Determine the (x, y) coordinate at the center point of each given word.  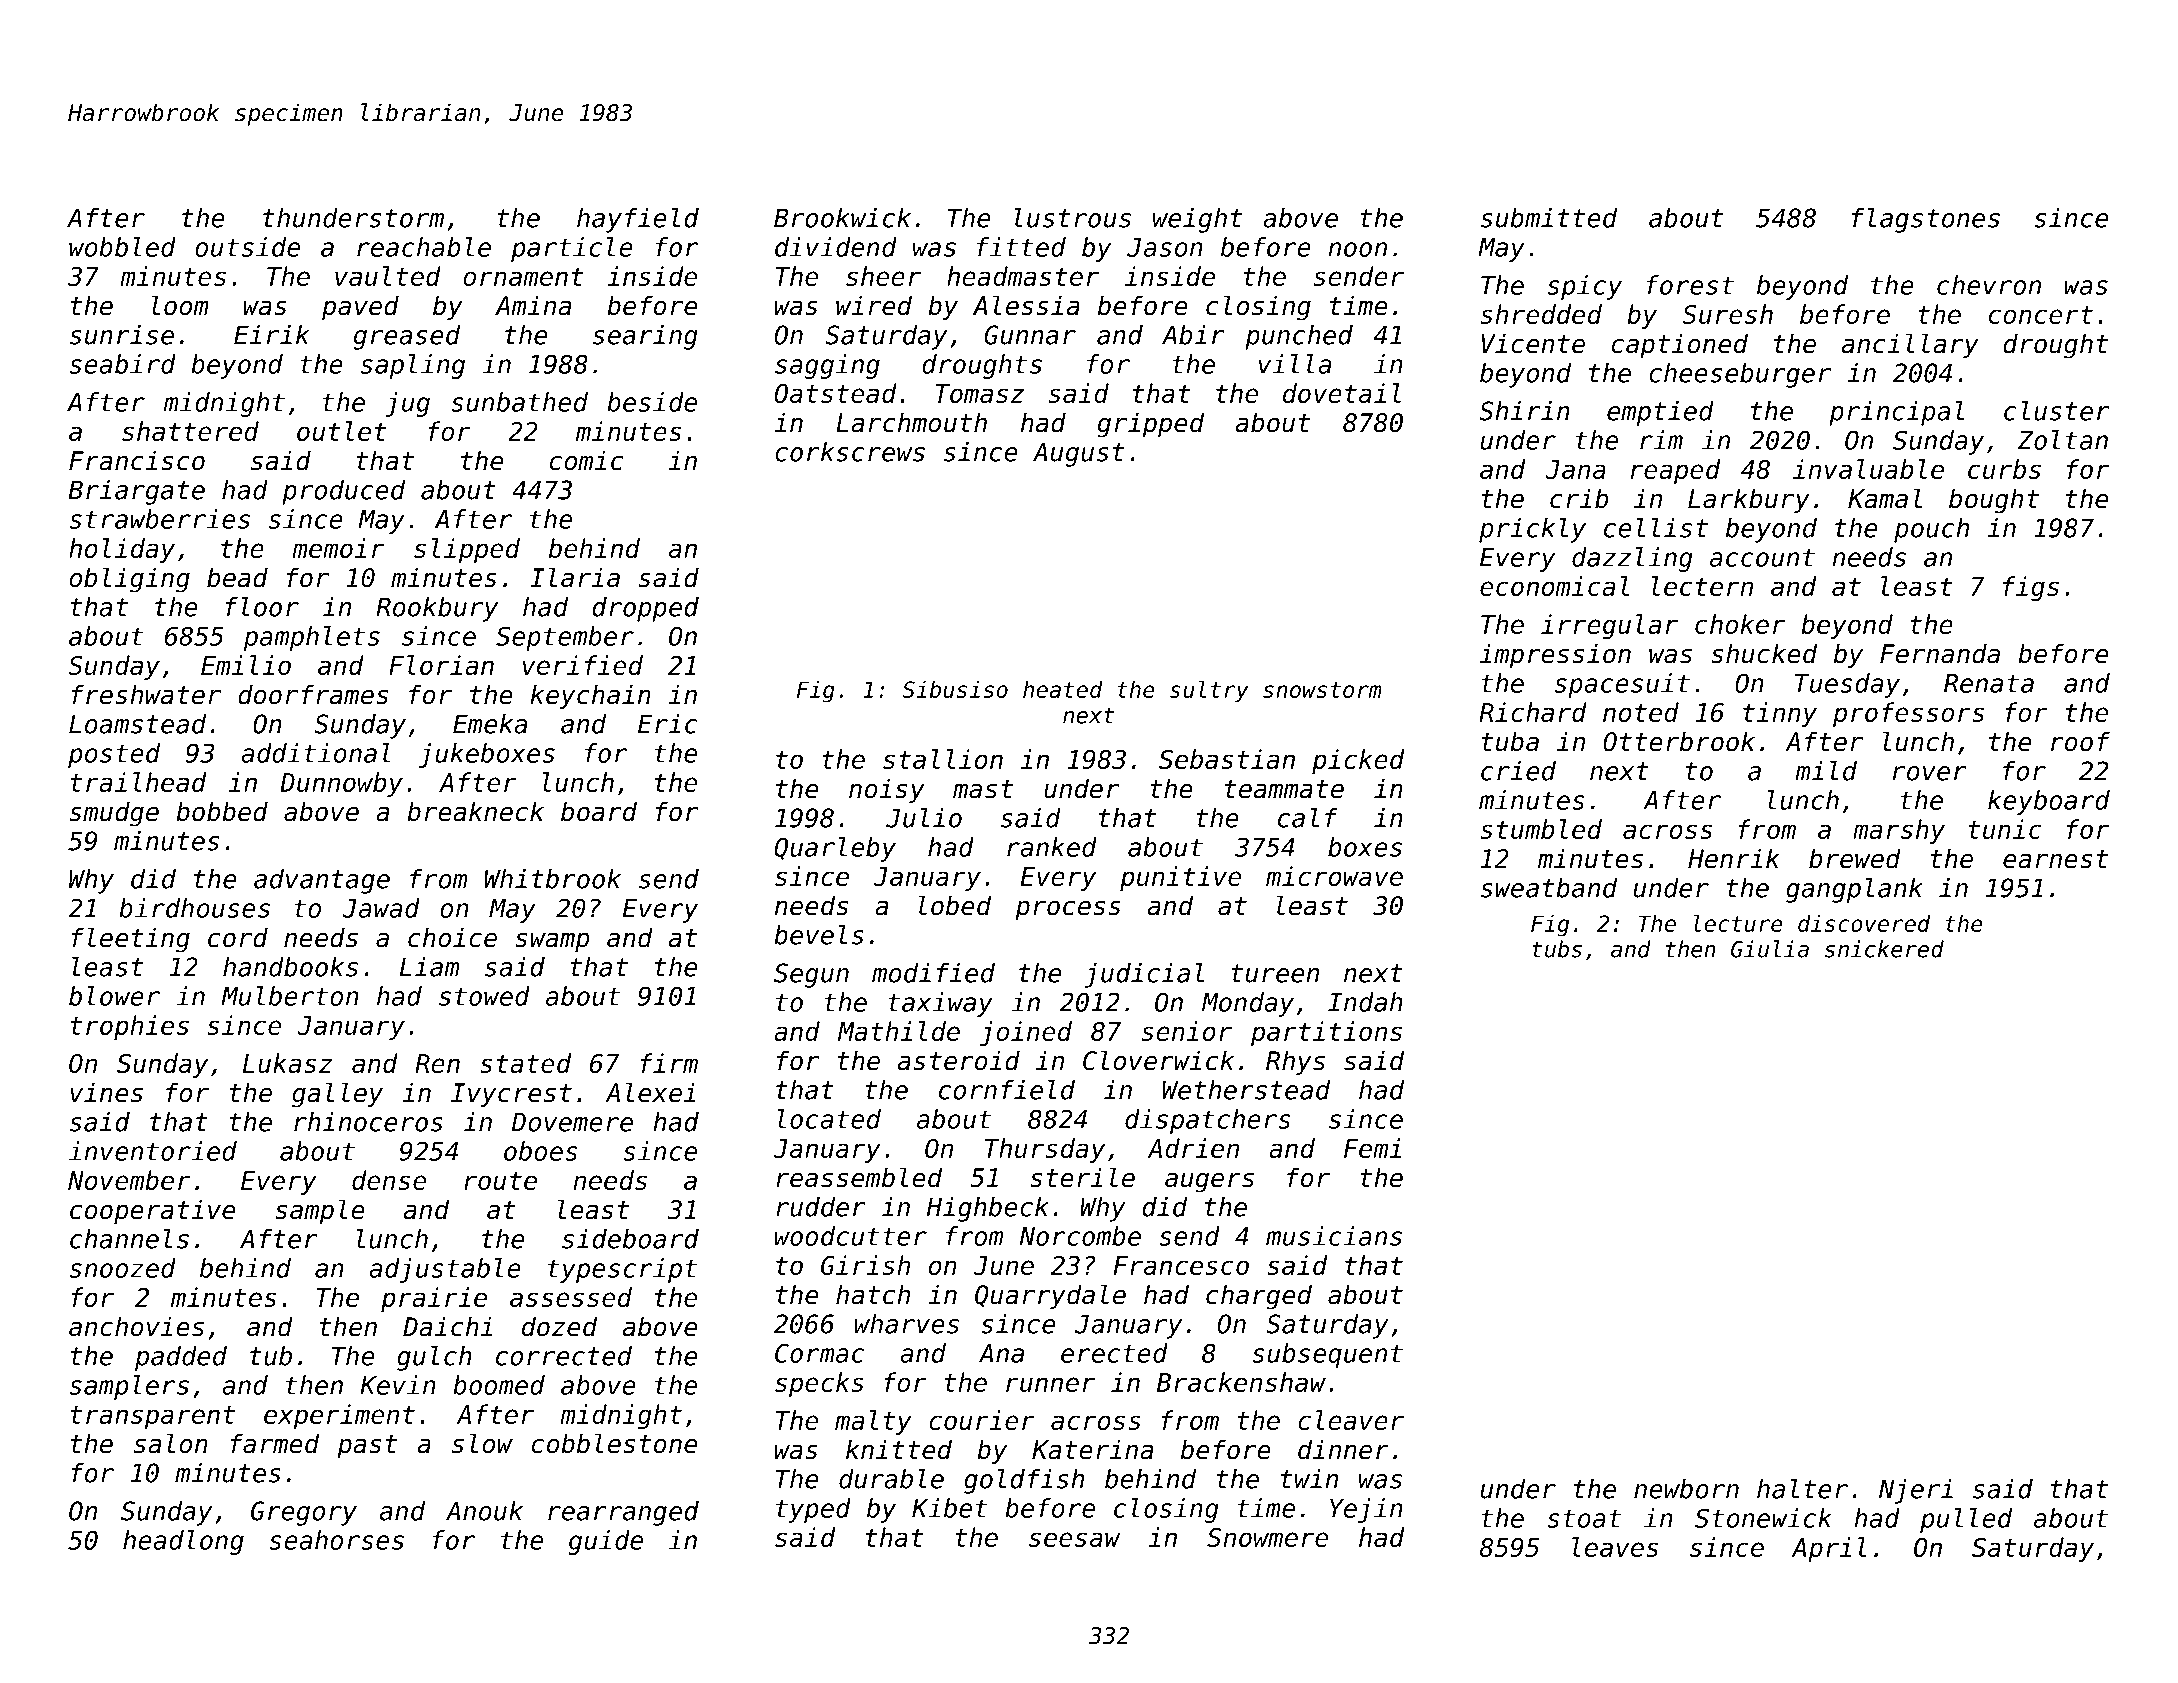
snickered (1884, 949)
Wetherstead (1246, 1090)
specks (819, 1384)
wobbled (122, 247)
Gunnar (1030, 335)
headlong (183, 1542)
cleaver (1351, 1420)
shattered (190, 431)
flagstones (1926, 220)
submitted (1549, 218)
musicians (1334, 1236)
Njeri (1916, 1491)
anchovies (136, 1326)
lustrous (1072, 218)
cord (238, 937)
